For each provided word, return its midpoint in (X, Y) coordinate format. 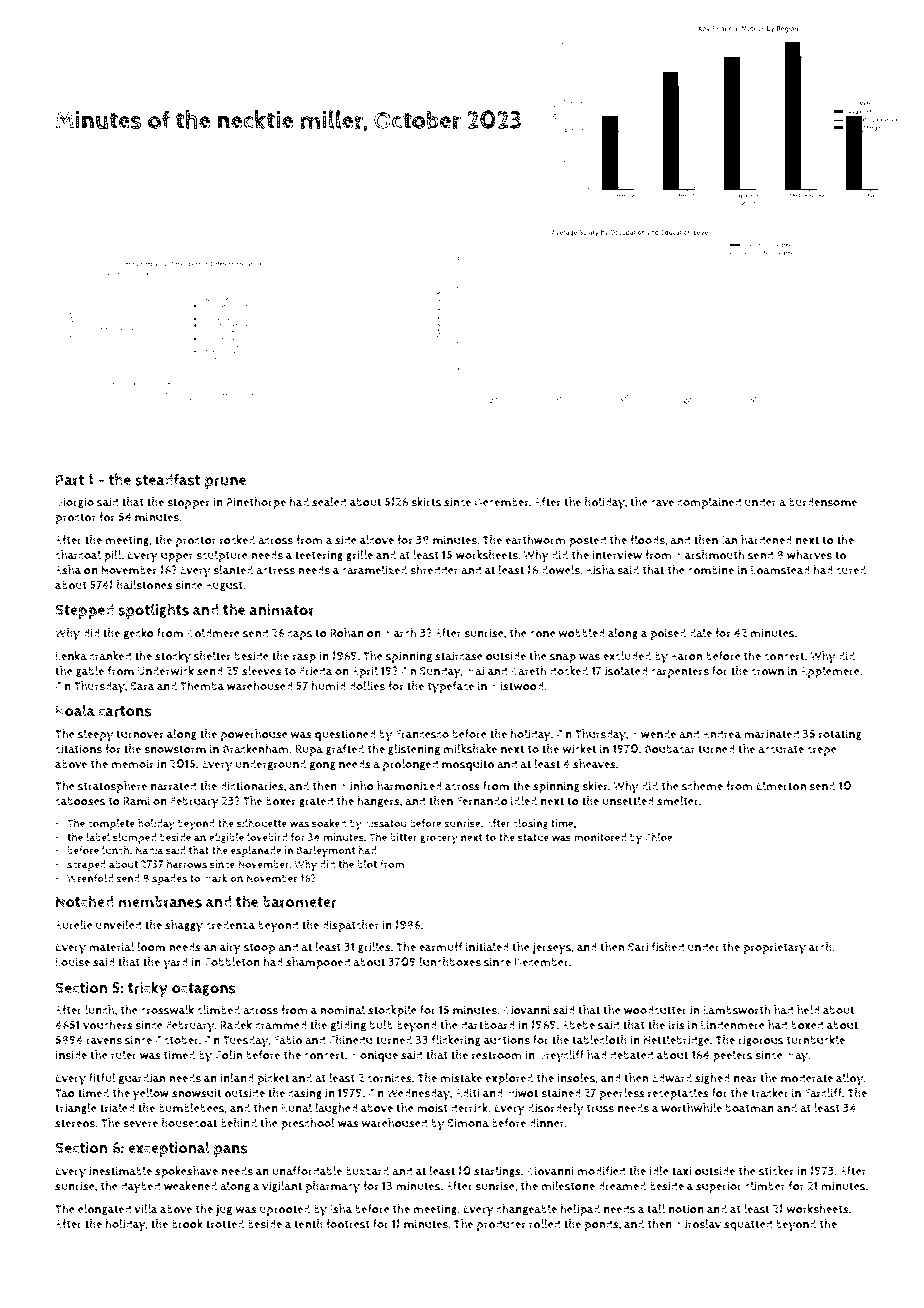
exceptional (169, 1149)
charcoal (78, 555)
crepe (822, 752)
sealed (329, 502)
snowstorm (175, 749)
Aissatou (385, 823)
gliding (348, 1026)
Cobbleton (232, 962)
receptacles (678, 1094)
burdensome (823, 502)
